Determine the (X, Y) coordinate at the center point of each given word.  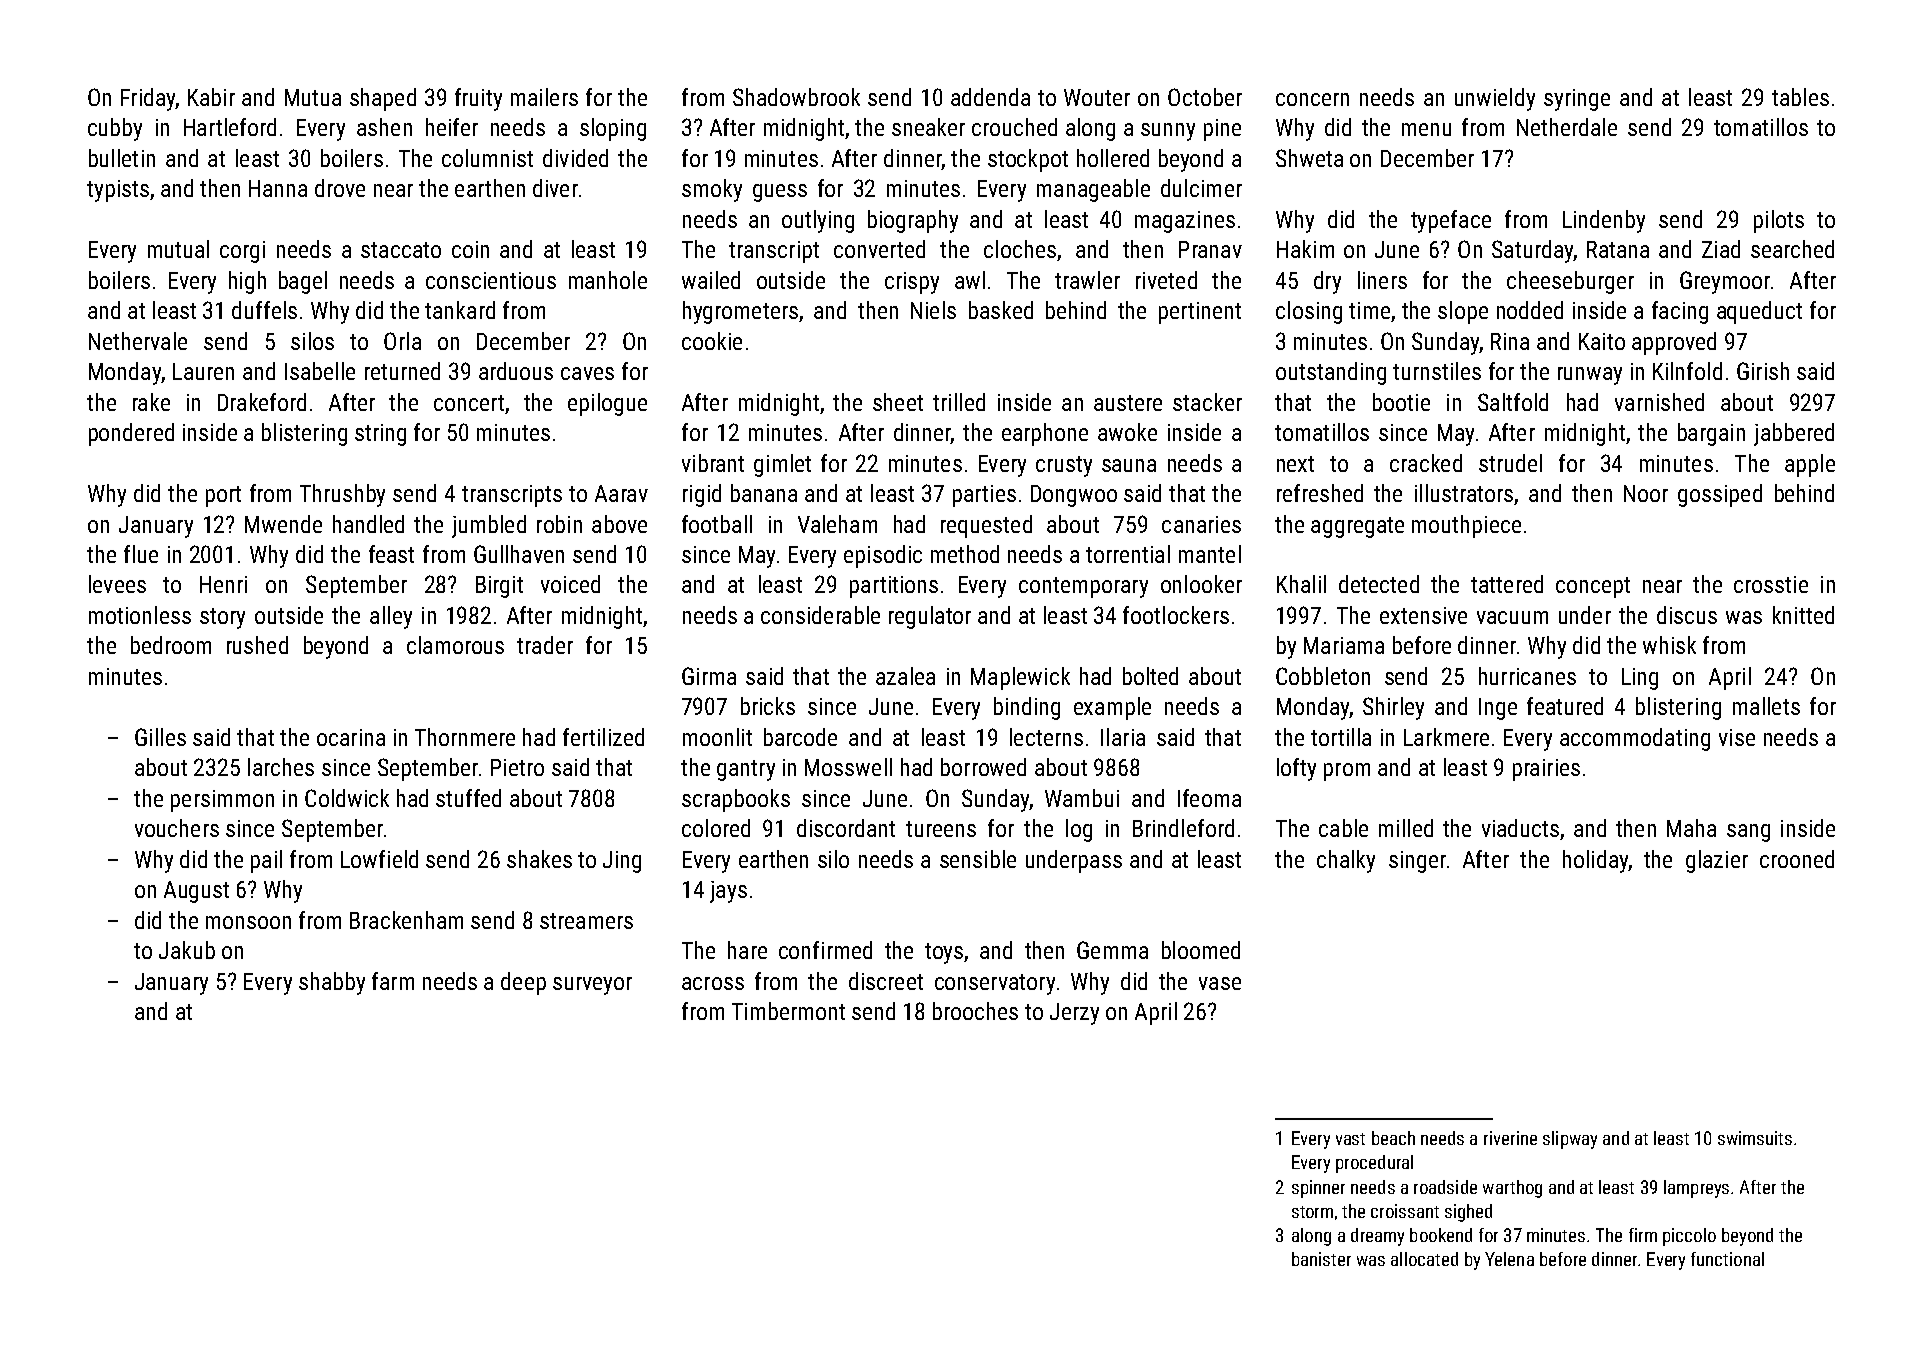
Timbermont (788, 1011)
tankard (460, 310)
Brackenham (406, 920)
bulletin (122, 158)
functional (1727, 1259)
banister (1321, 1259)
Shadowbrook (796, 97)
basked (1001, 310)
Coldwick (347, 798)
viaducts (1520, 828)
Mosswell (848, 767)
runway (1590, 376)
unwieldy (1495, 99)
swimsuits (1755, 1138)
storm (1312, 1212)
